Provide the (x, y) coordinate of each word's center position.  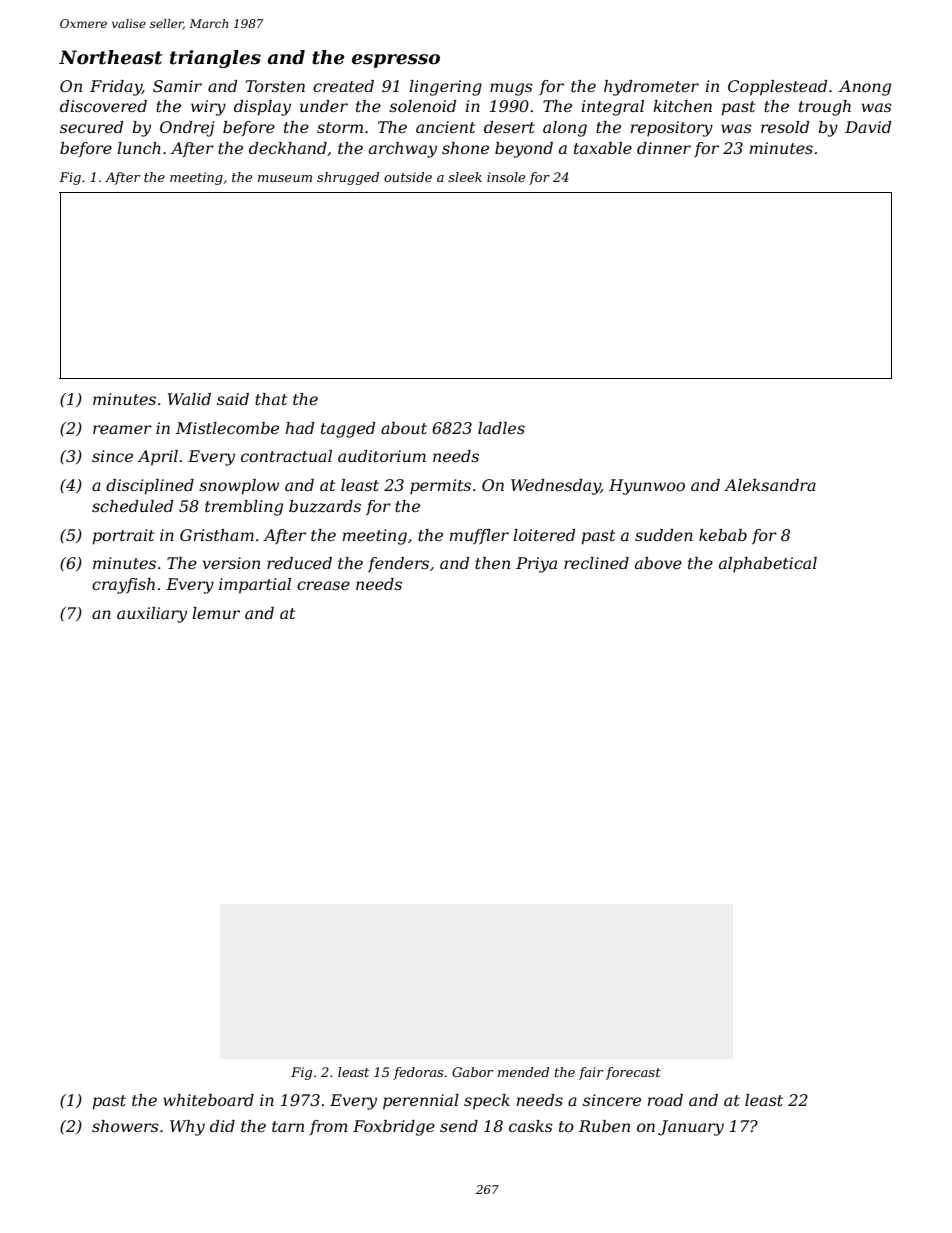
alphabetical (768, 565)
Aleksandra (770, 485)
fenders (398, 564)
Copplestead (777, 88)
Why (187, 1128)
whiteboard (208, 1100)
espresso (396, 61)
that (271, 399)
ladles (501, 428)
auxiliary (152, 615)
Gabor (472, 1072)
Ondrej (187, 129)
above (658, 563)
